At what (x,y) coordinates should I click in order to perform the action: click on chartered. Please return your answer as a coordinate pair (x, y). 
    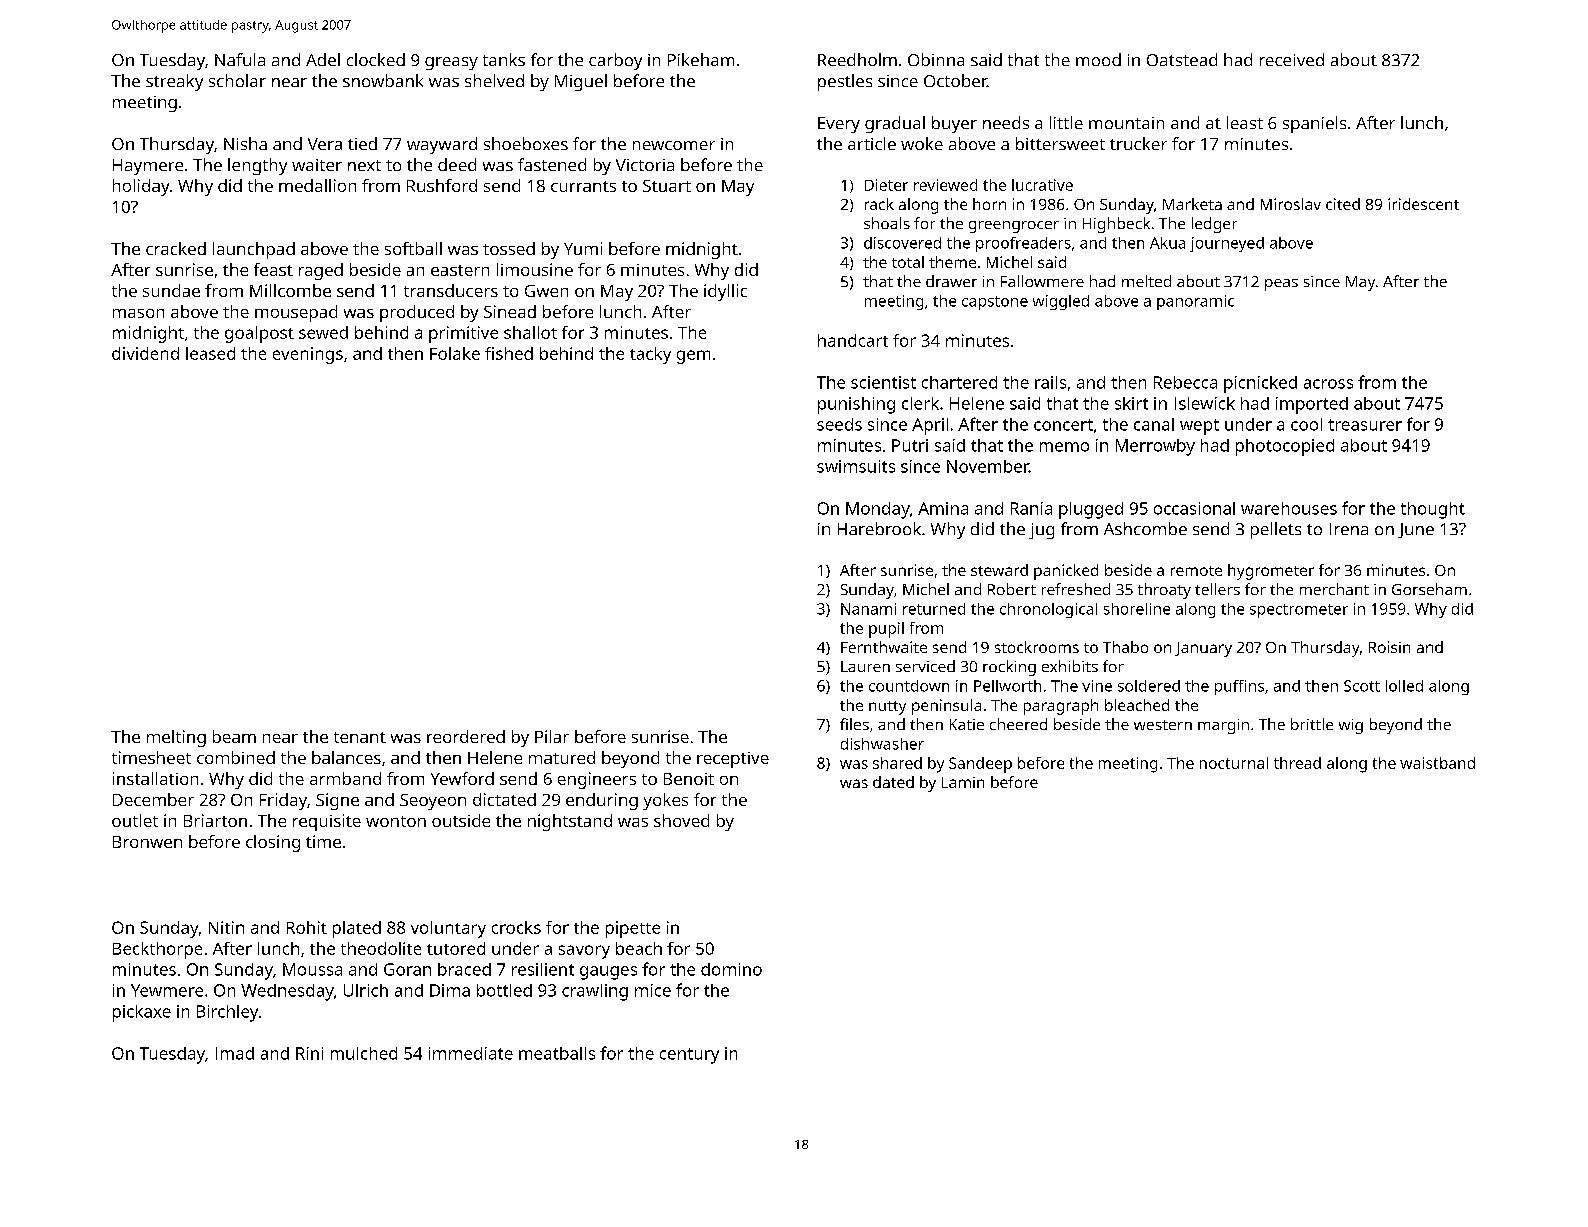
    Looking at the image, I should click on (959, 382).
